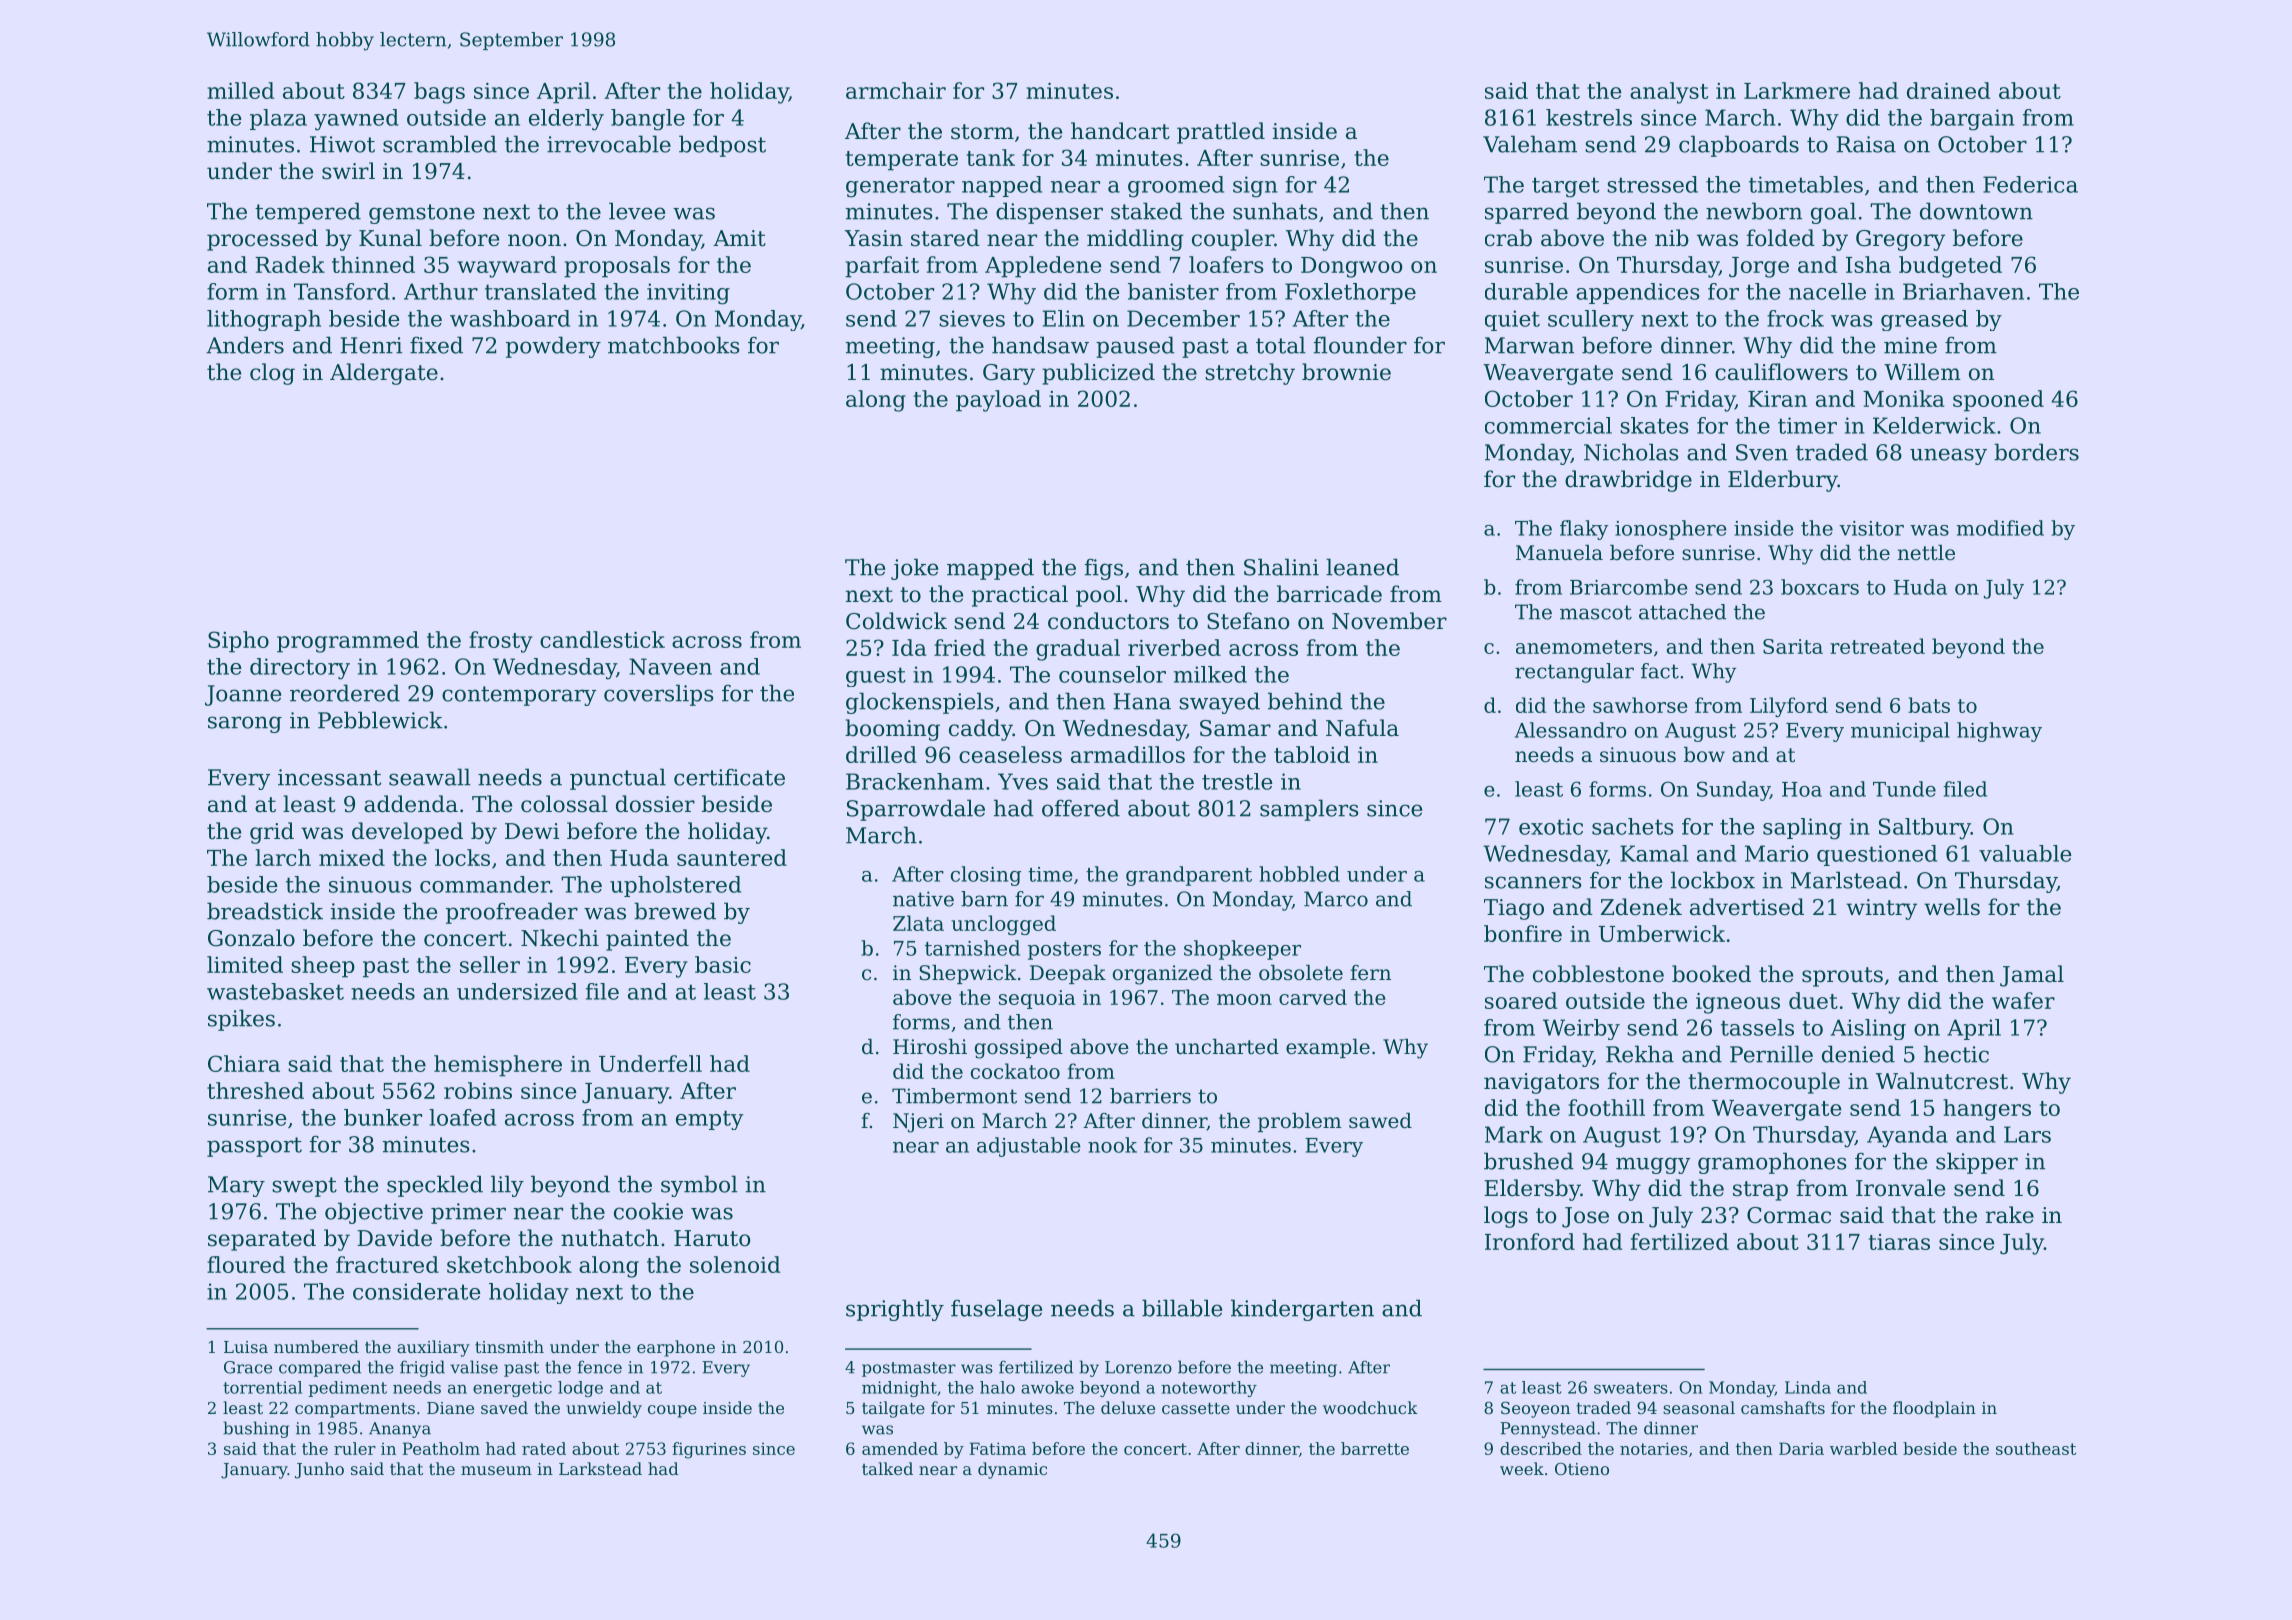  What do you see at coordinates (1012, 1470) in the screenshot?
I see `dynamic` at bounding box center [1012, 1470].
